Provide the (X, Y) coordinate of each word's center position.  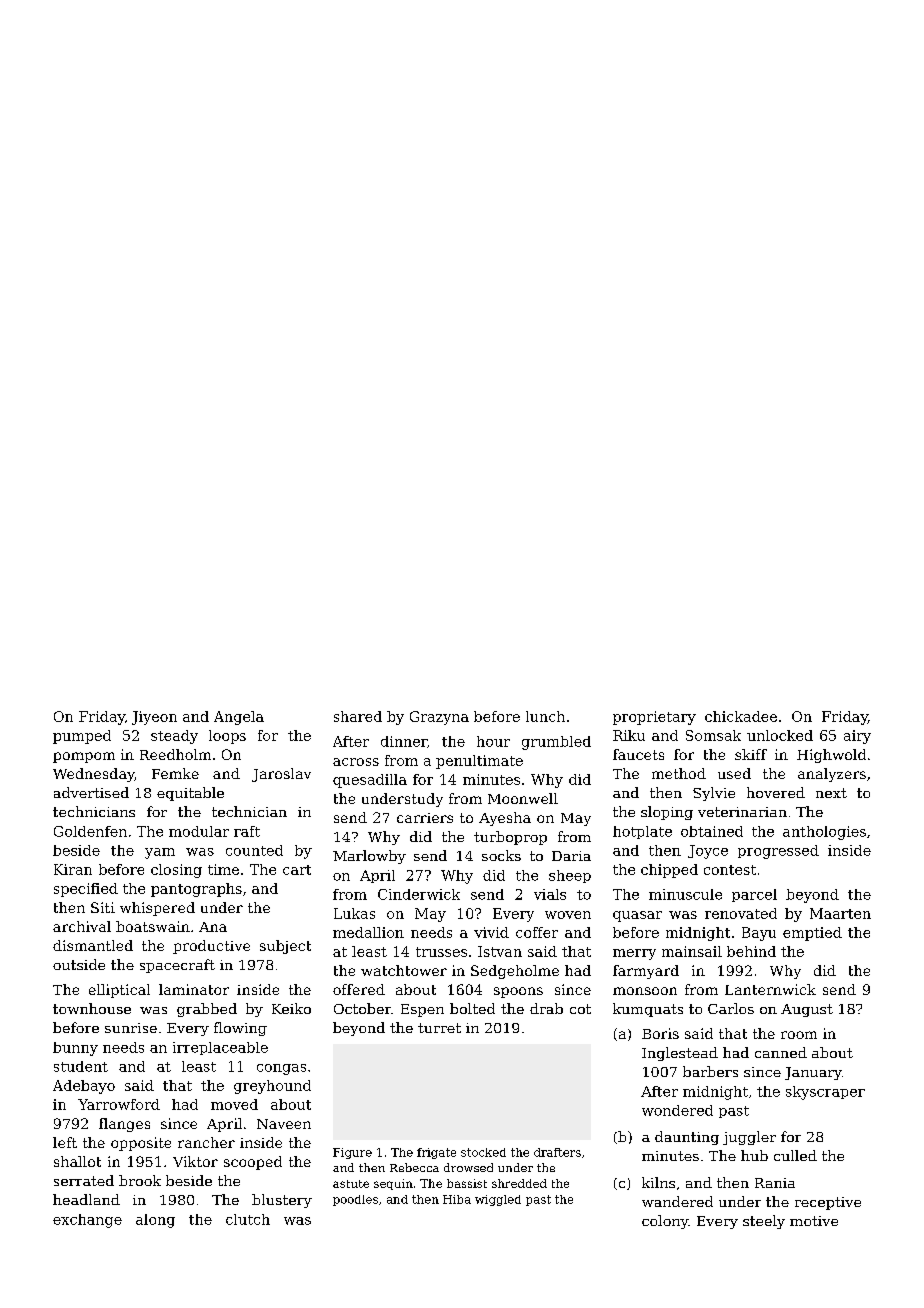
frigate (436, 1153)
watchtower (404, 970)
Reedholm (175, 754)
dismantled (93, 945)
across (356, 762)
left (65, 1142)
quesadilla (370, 781)
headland (86, 1199)
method (679, 773)
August (807, 1010)
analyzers (832, 775)
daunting (687, 1138)
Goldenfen (90, 831)
